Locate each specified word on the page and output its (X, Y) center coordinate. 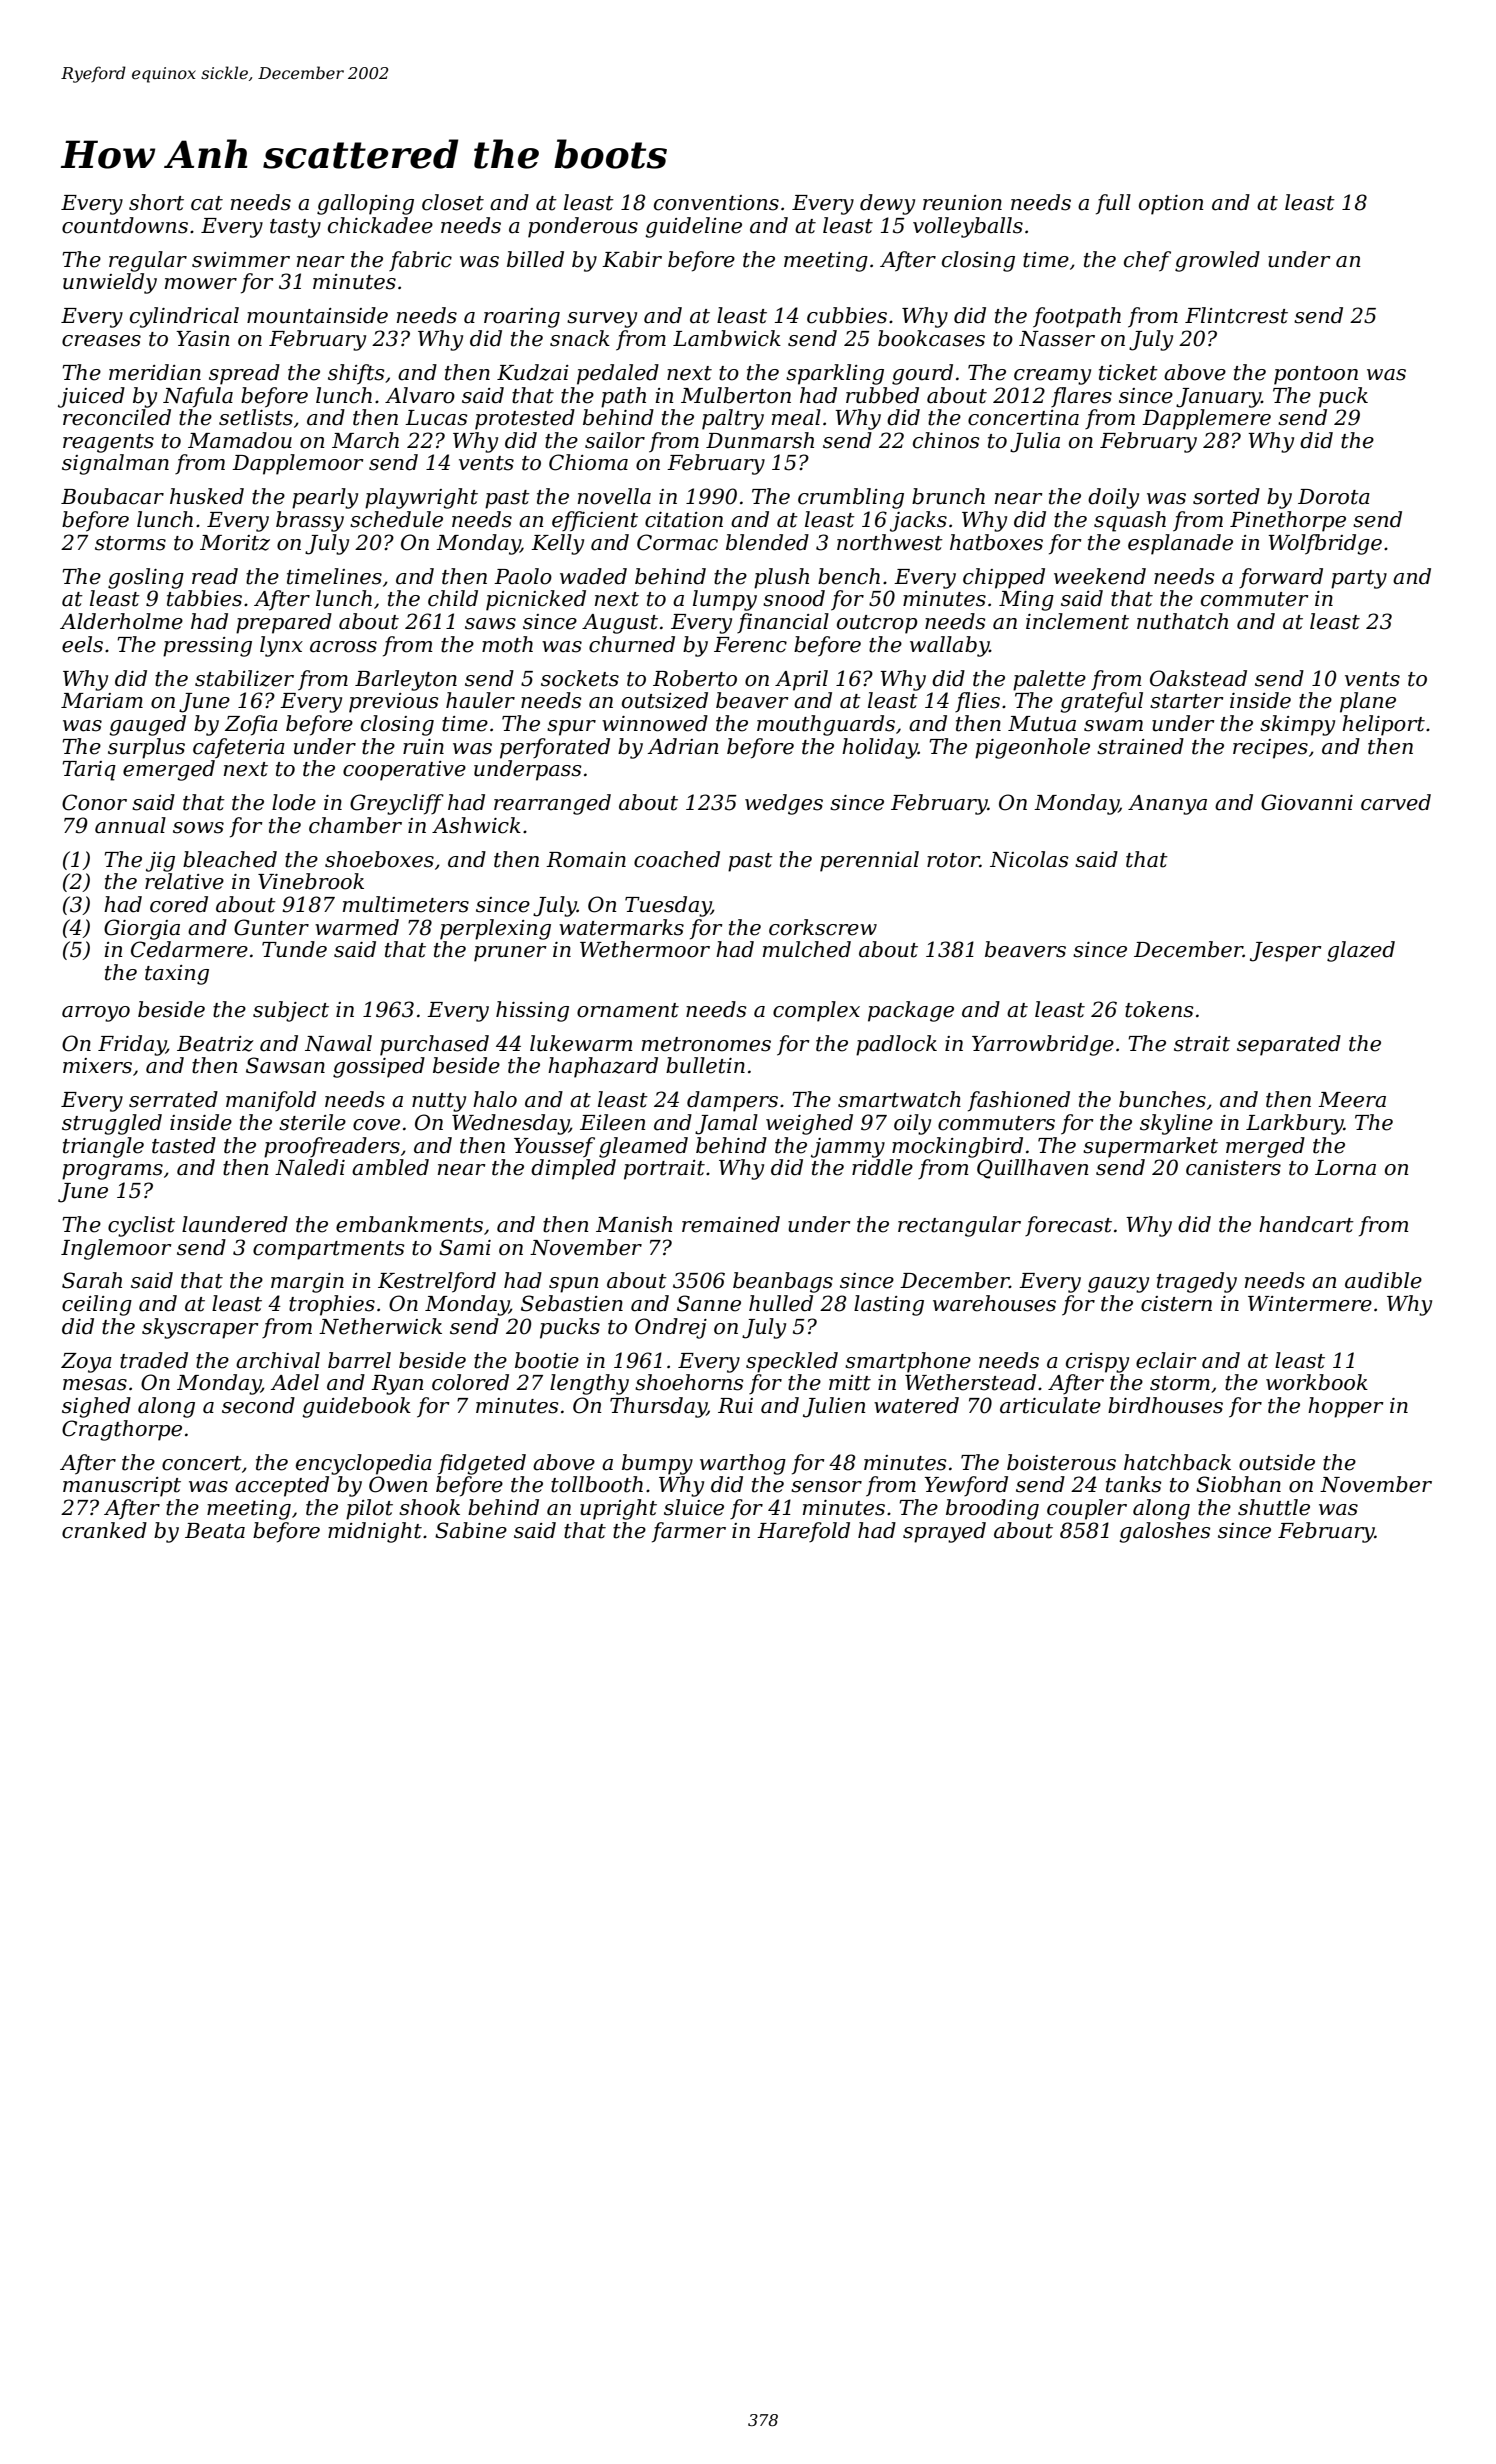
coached (677, 859)
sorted (1226, 496)
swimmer (241, 260)
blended (767, 542)
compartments (329, 1250)
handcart (1306, 1224)
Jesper (1286, 952)
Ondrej (671, 1328)
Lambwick (727, 338)
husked (207, 496)
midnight (375, 1532)
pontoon (1316, 375)
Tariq (89, 771)
